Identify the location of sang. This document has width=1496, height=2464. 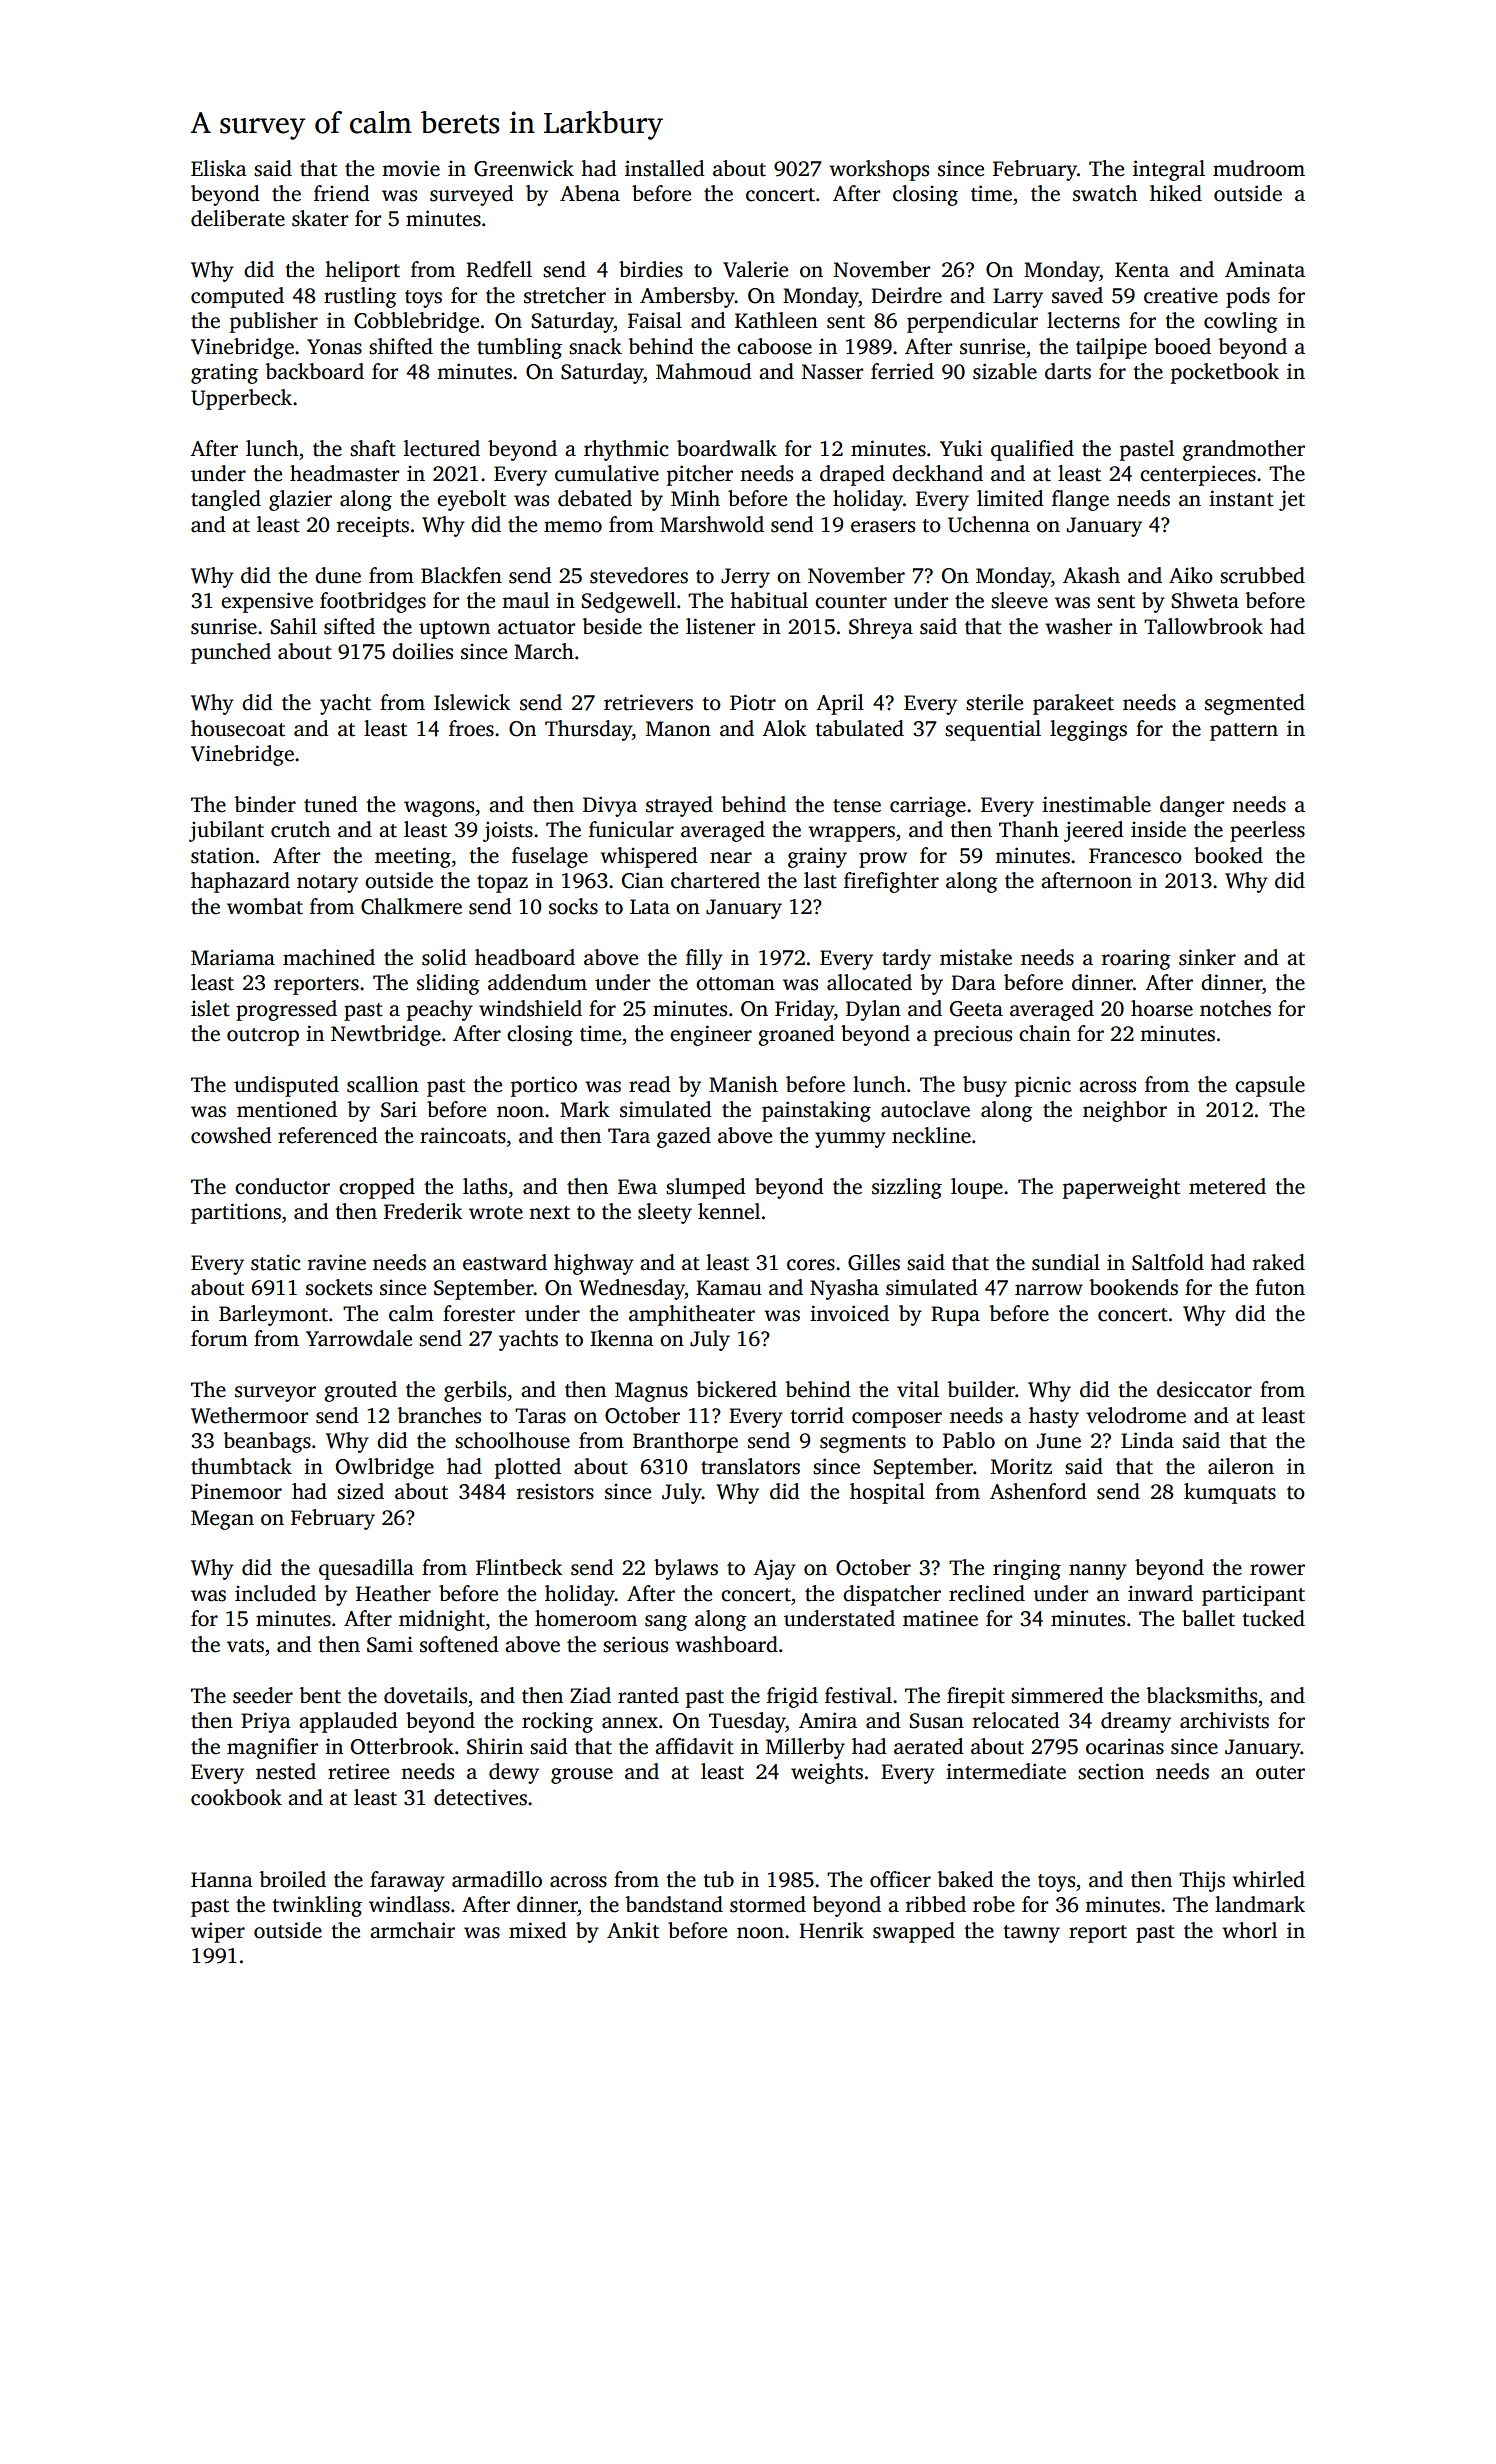
(666, 1623).
